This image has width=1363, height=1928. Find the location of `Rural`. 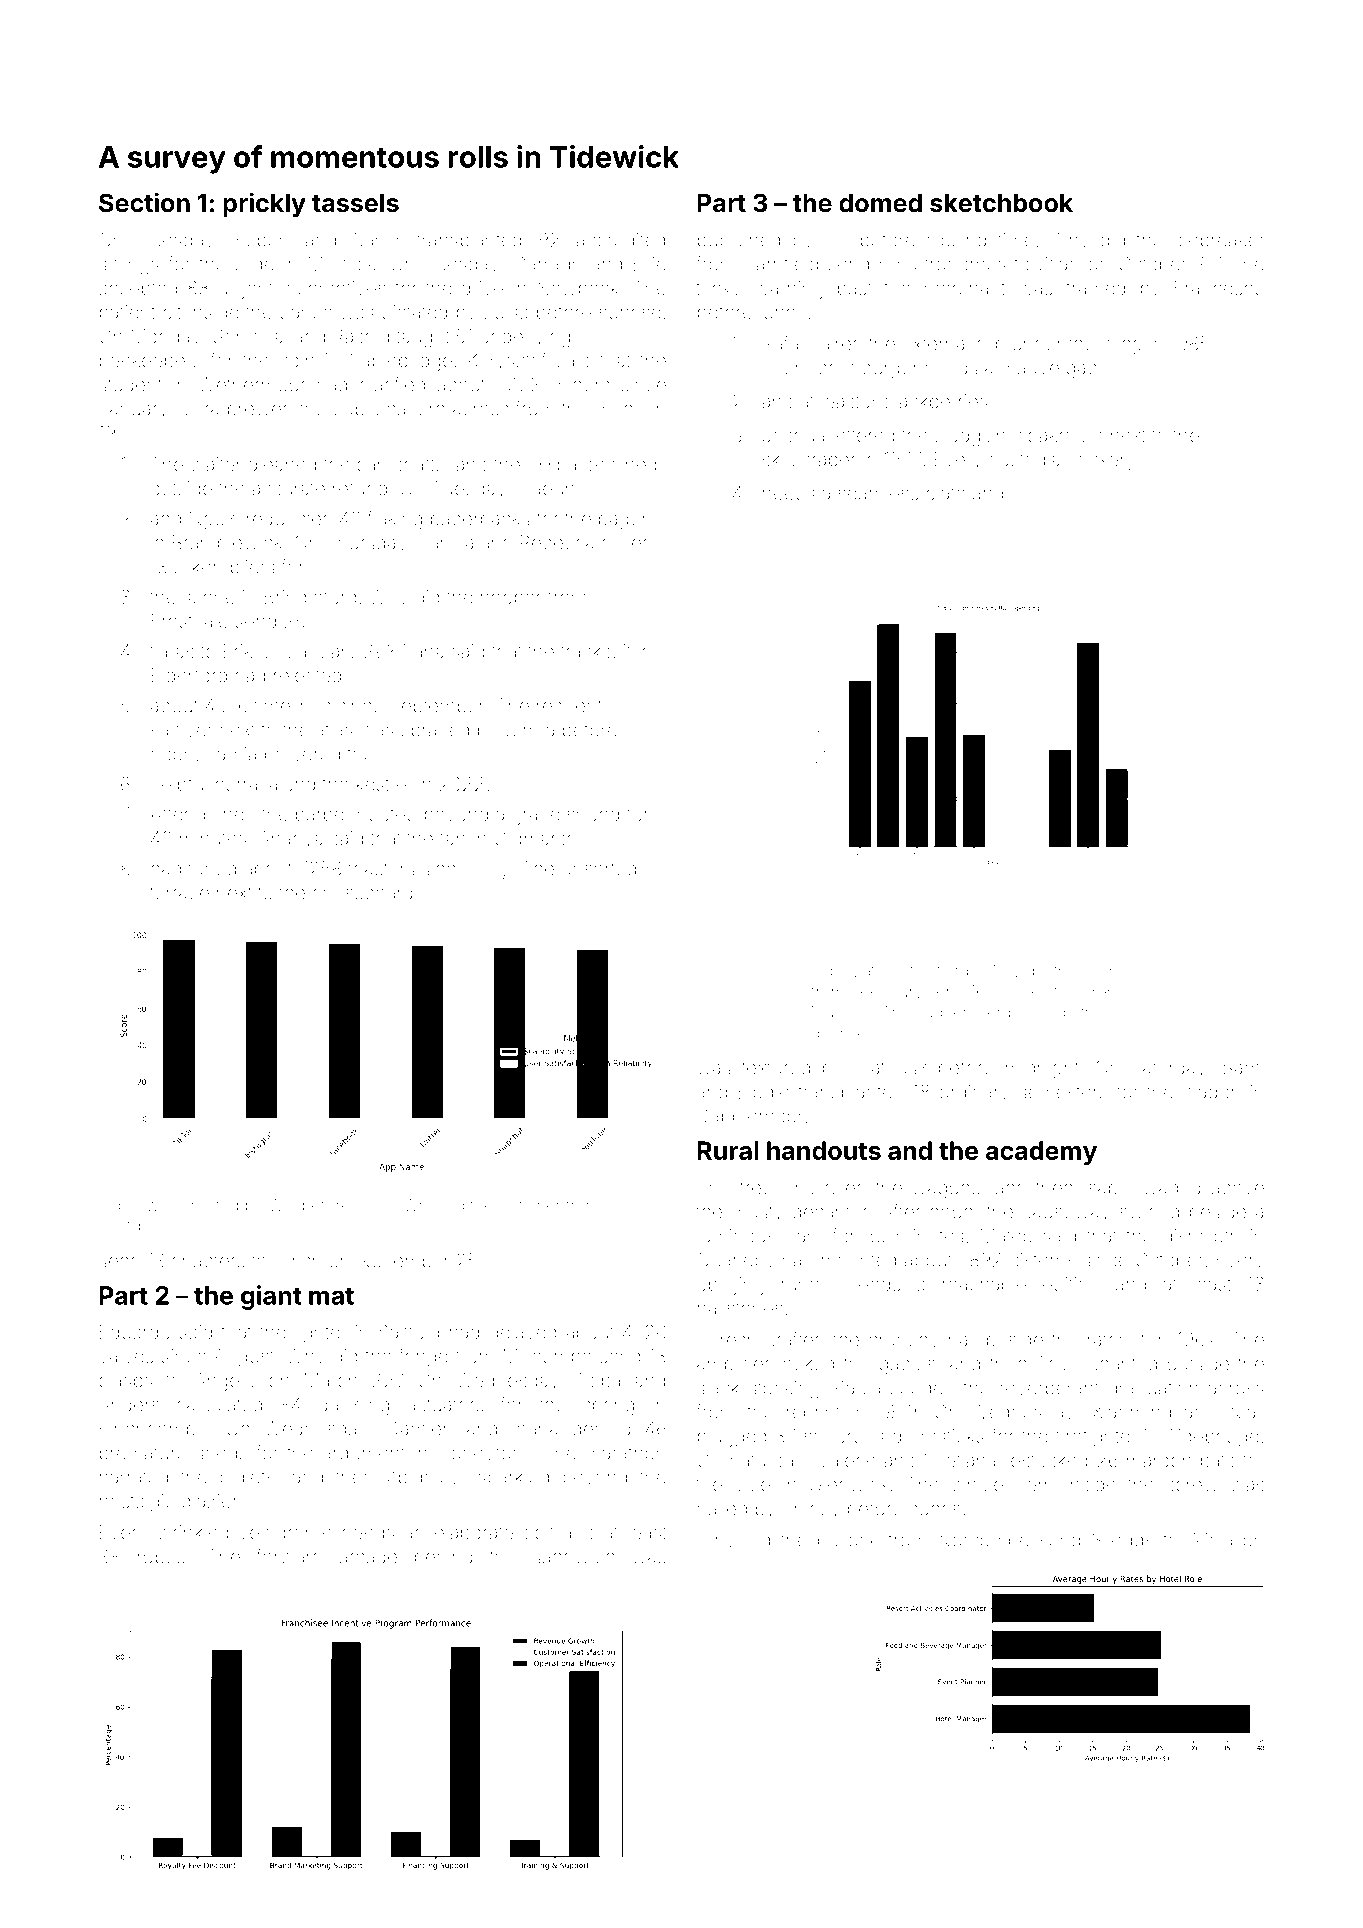

Rural is located at coordinates (728, 1150).
